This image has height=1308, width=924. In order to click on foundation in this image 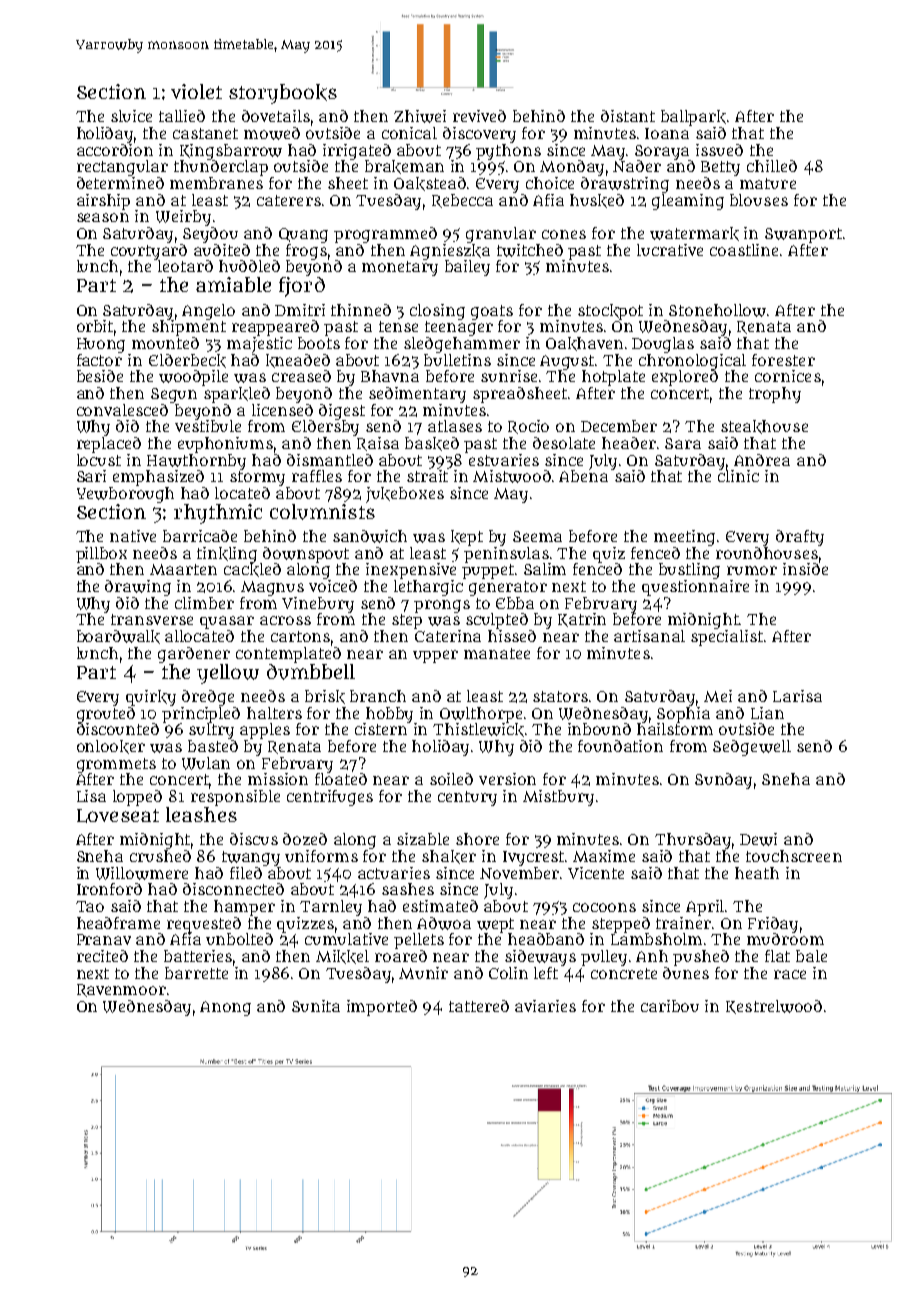, I will do `click(620, 746)`.
